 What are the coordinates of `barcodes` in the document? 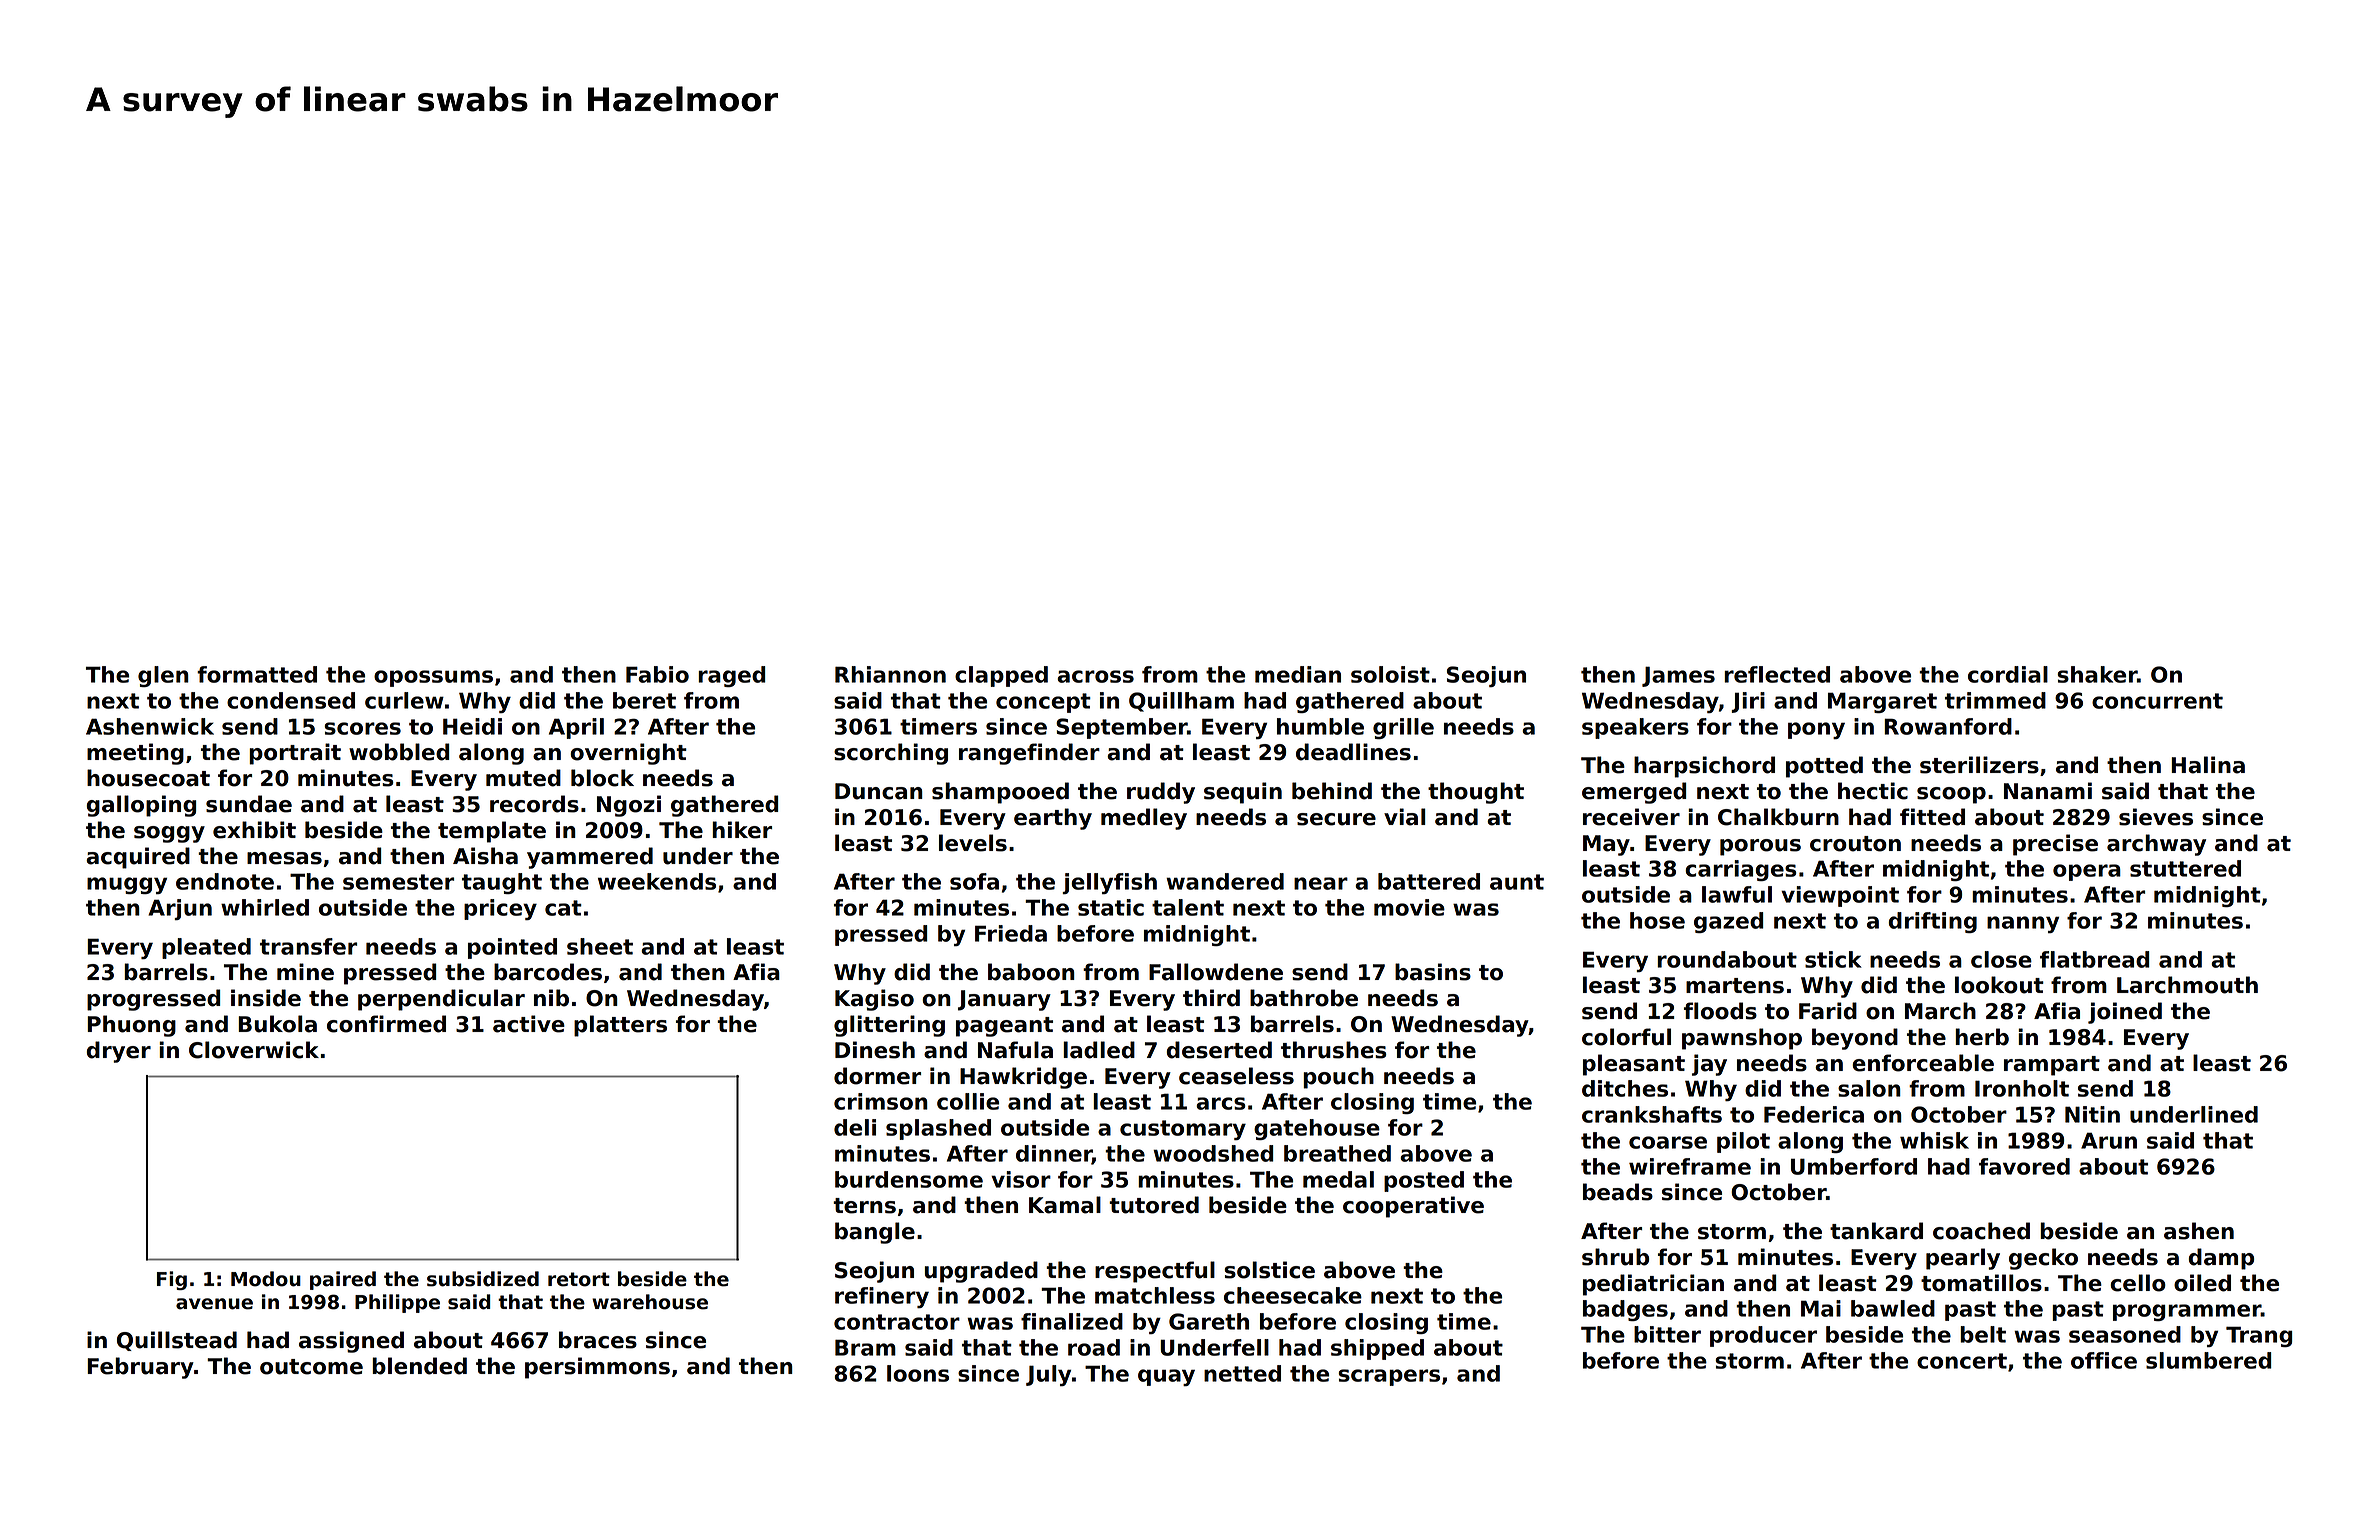 It's located at (548, 972).
